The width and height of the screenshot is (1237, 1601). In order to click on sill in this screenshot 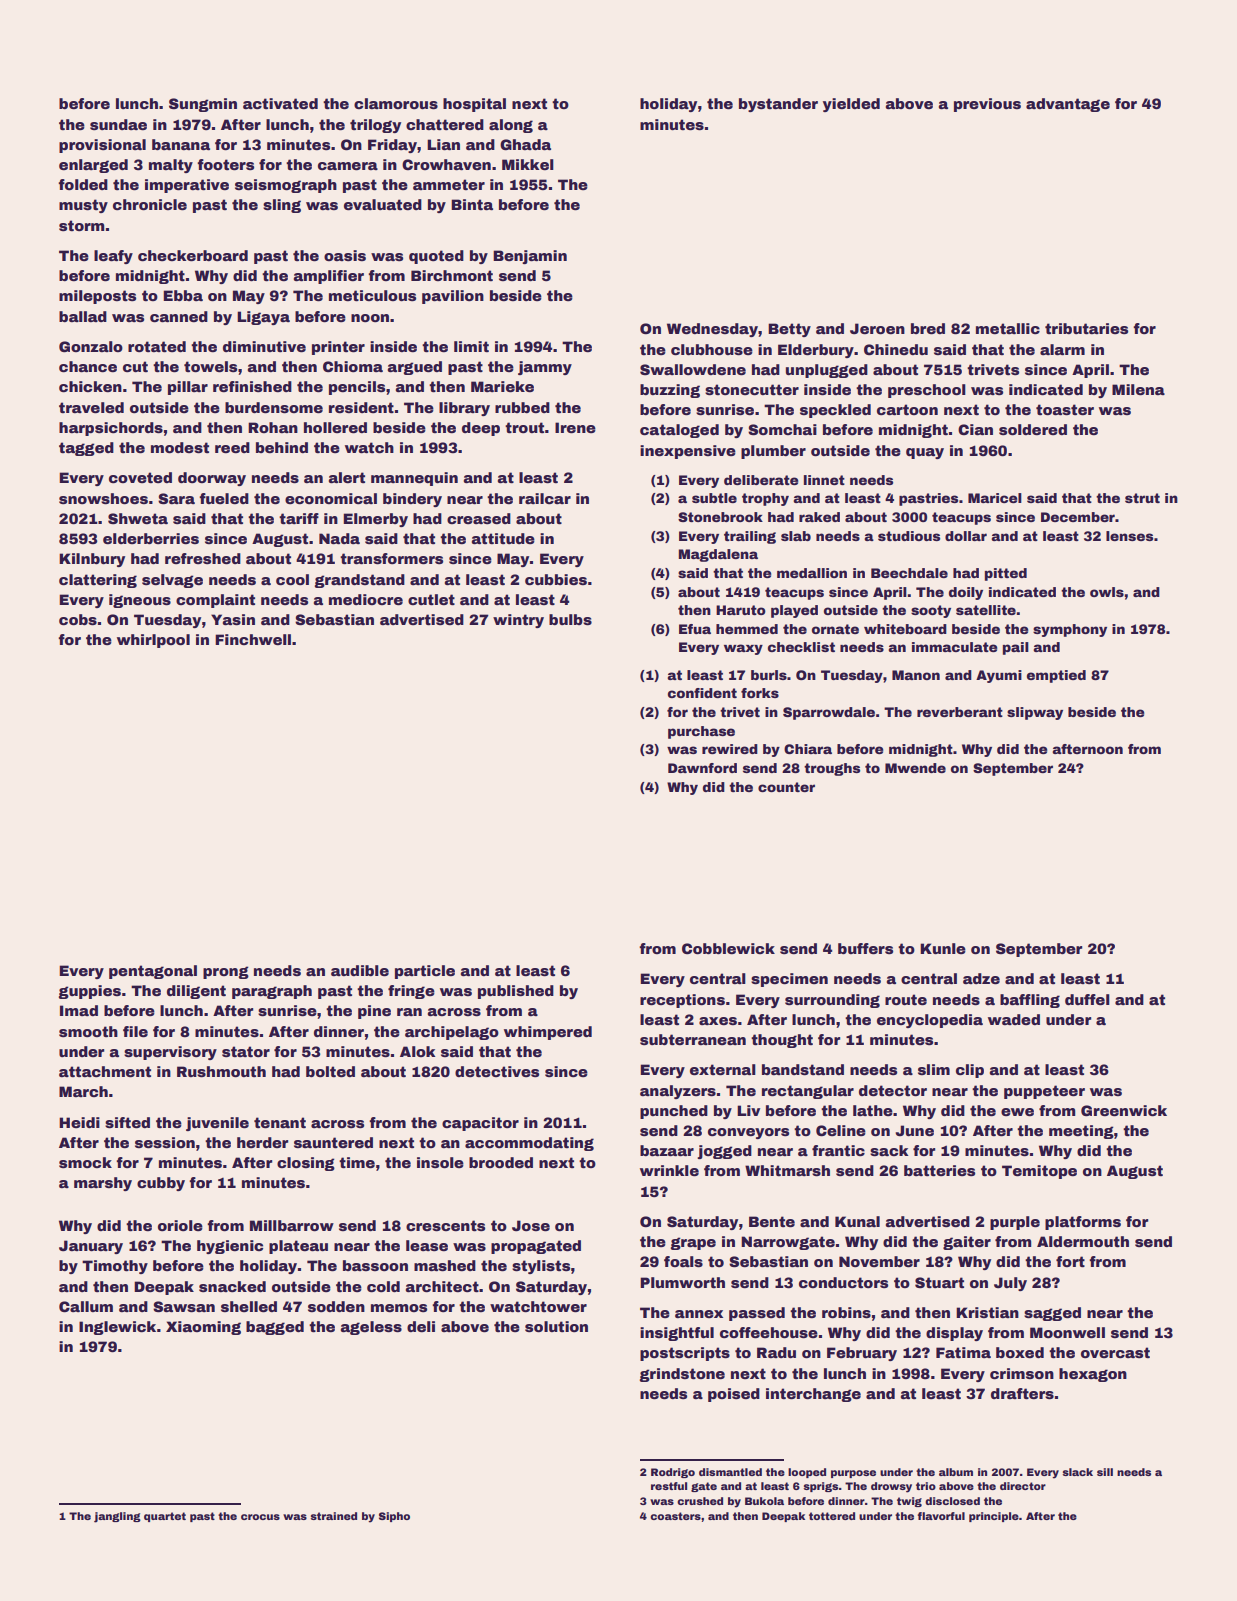, I will do `click(1105, 1472)`.
